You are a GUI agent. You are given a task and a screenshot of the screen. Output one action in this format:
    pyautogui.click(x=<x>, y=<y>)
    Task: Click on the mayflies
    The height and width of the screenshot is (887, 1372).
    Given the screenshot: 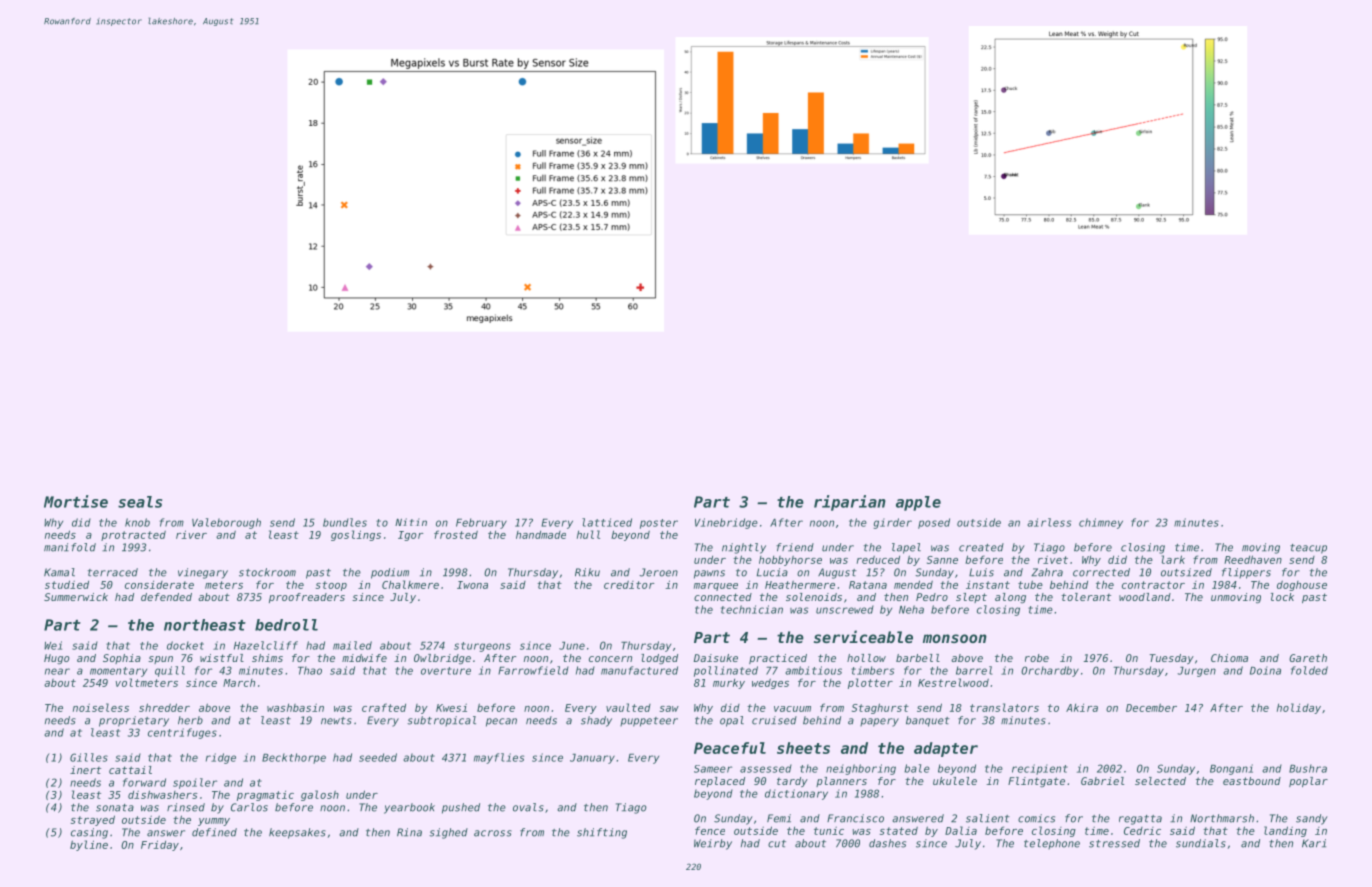 What is the action you would take?
    pyautogui.click(x=499, y=758)
